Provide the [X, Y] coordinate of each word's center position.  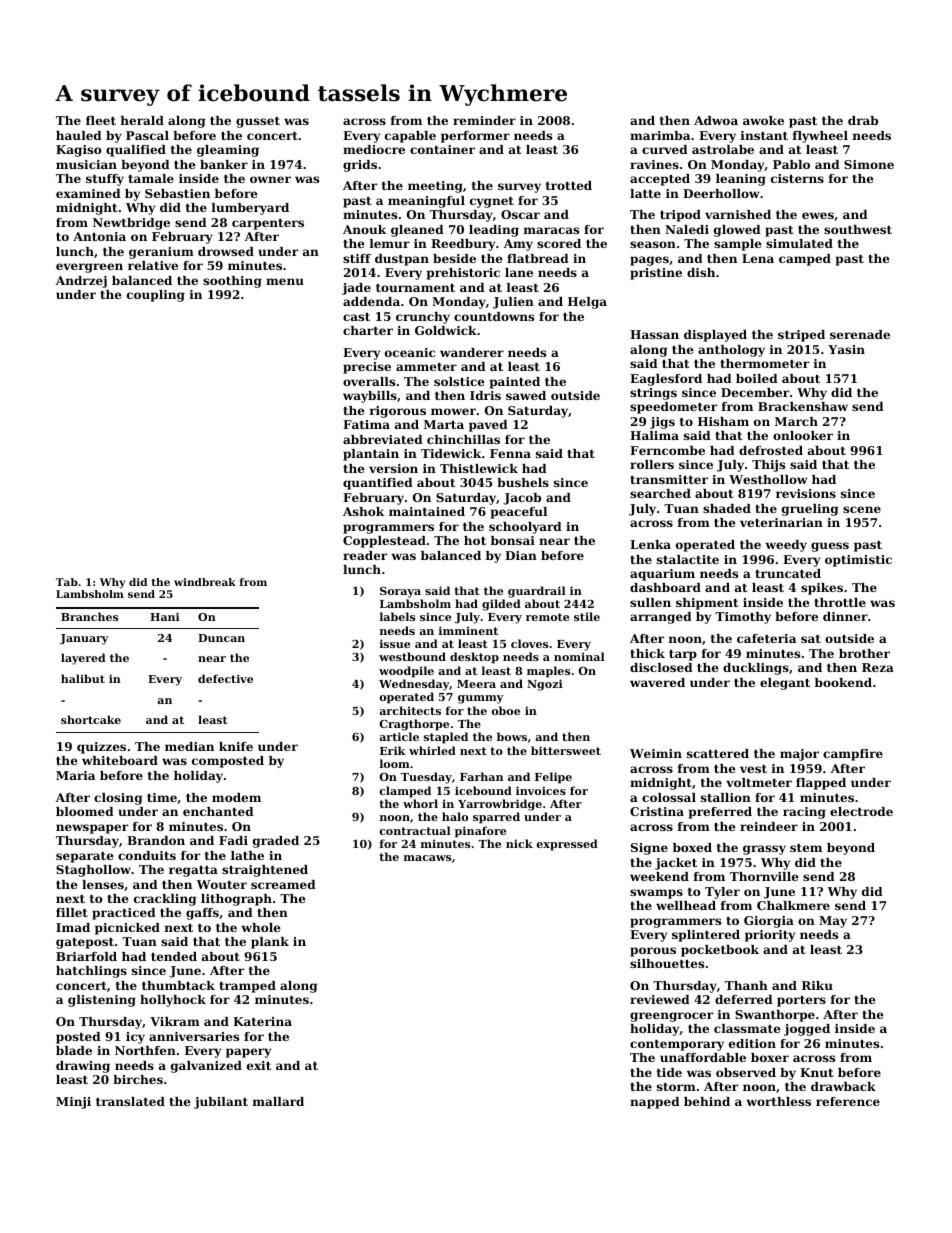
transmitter [669, 479]
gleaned [417, 231]
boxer [770, 1057]
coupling [156, 296]
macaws [427, 858]
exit [259, 1065]
